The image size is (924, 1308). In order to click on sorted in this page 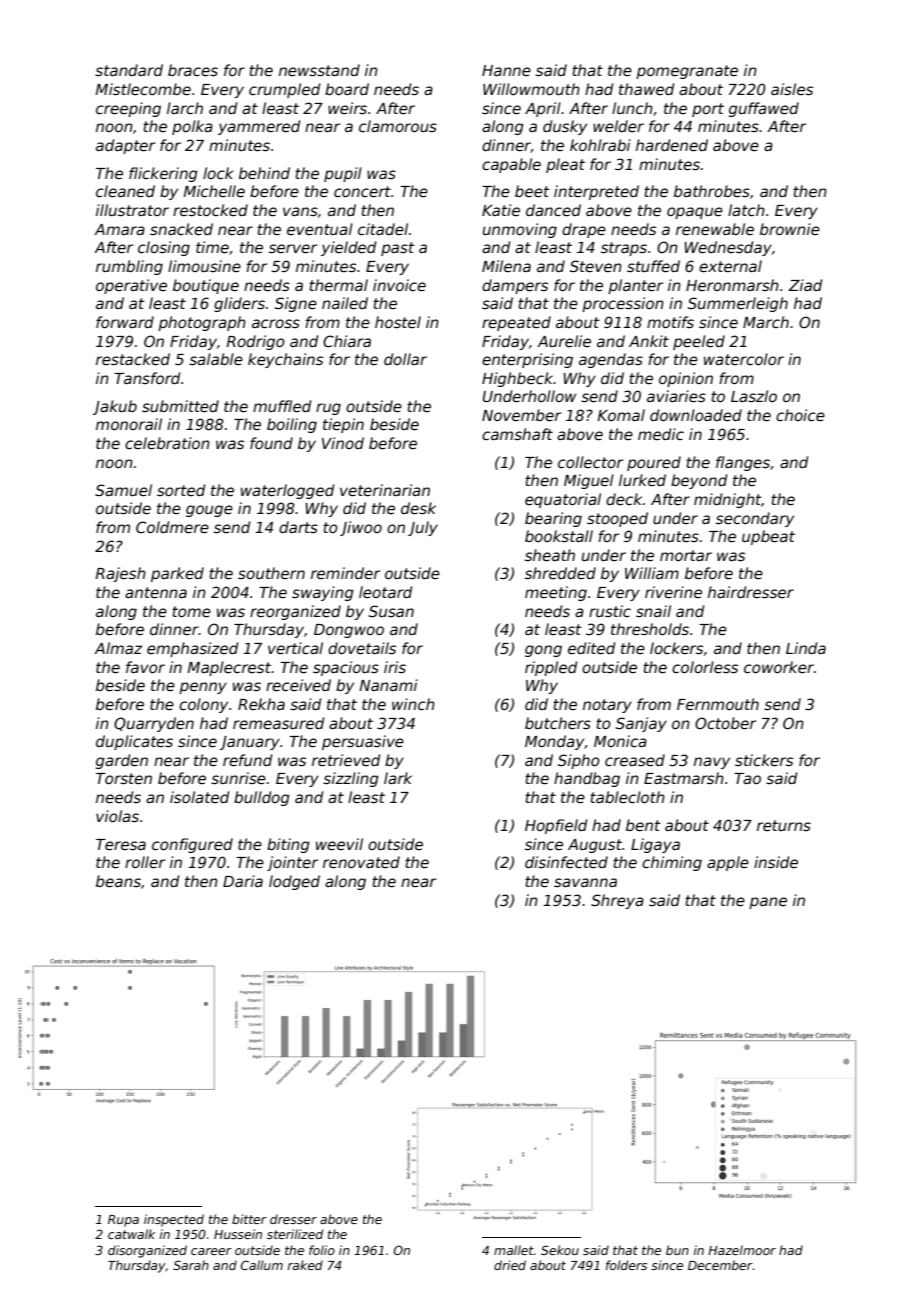, I will do `click(181, 490)`.
